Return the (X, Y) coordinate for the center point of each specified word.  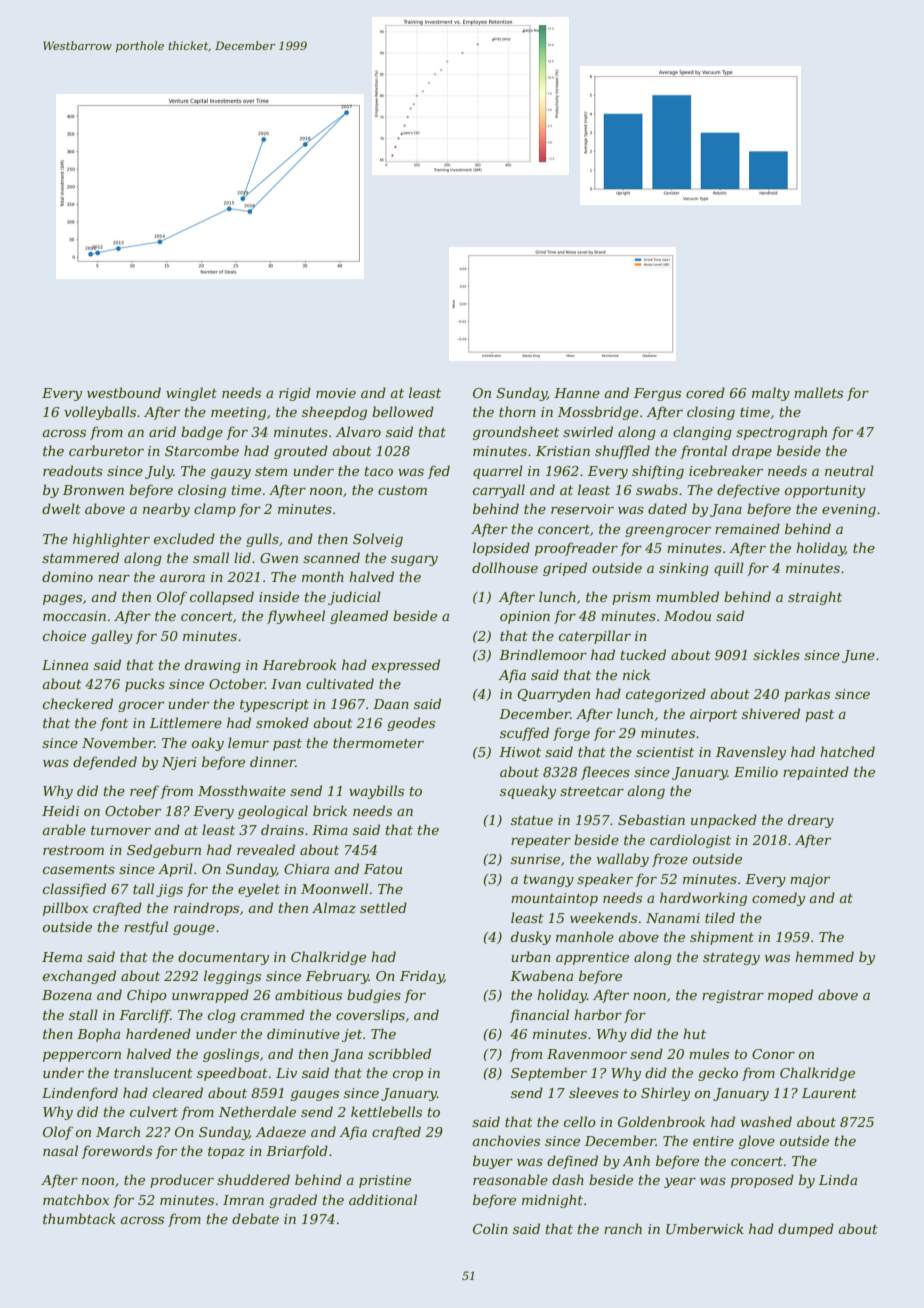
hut (694, 1033)
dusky (531, 938)
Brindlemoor (543, 654)
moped (790, 996)
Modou (687, 615)
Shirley (665, 1094)
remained (747, 528)
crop (408, 1076)
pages (62, 599)
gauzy (231, 473)
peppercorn (82, 1057)
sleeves (594, 1092)
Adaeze (280, 1132)
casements (79, 869)
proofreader (576, 549)
